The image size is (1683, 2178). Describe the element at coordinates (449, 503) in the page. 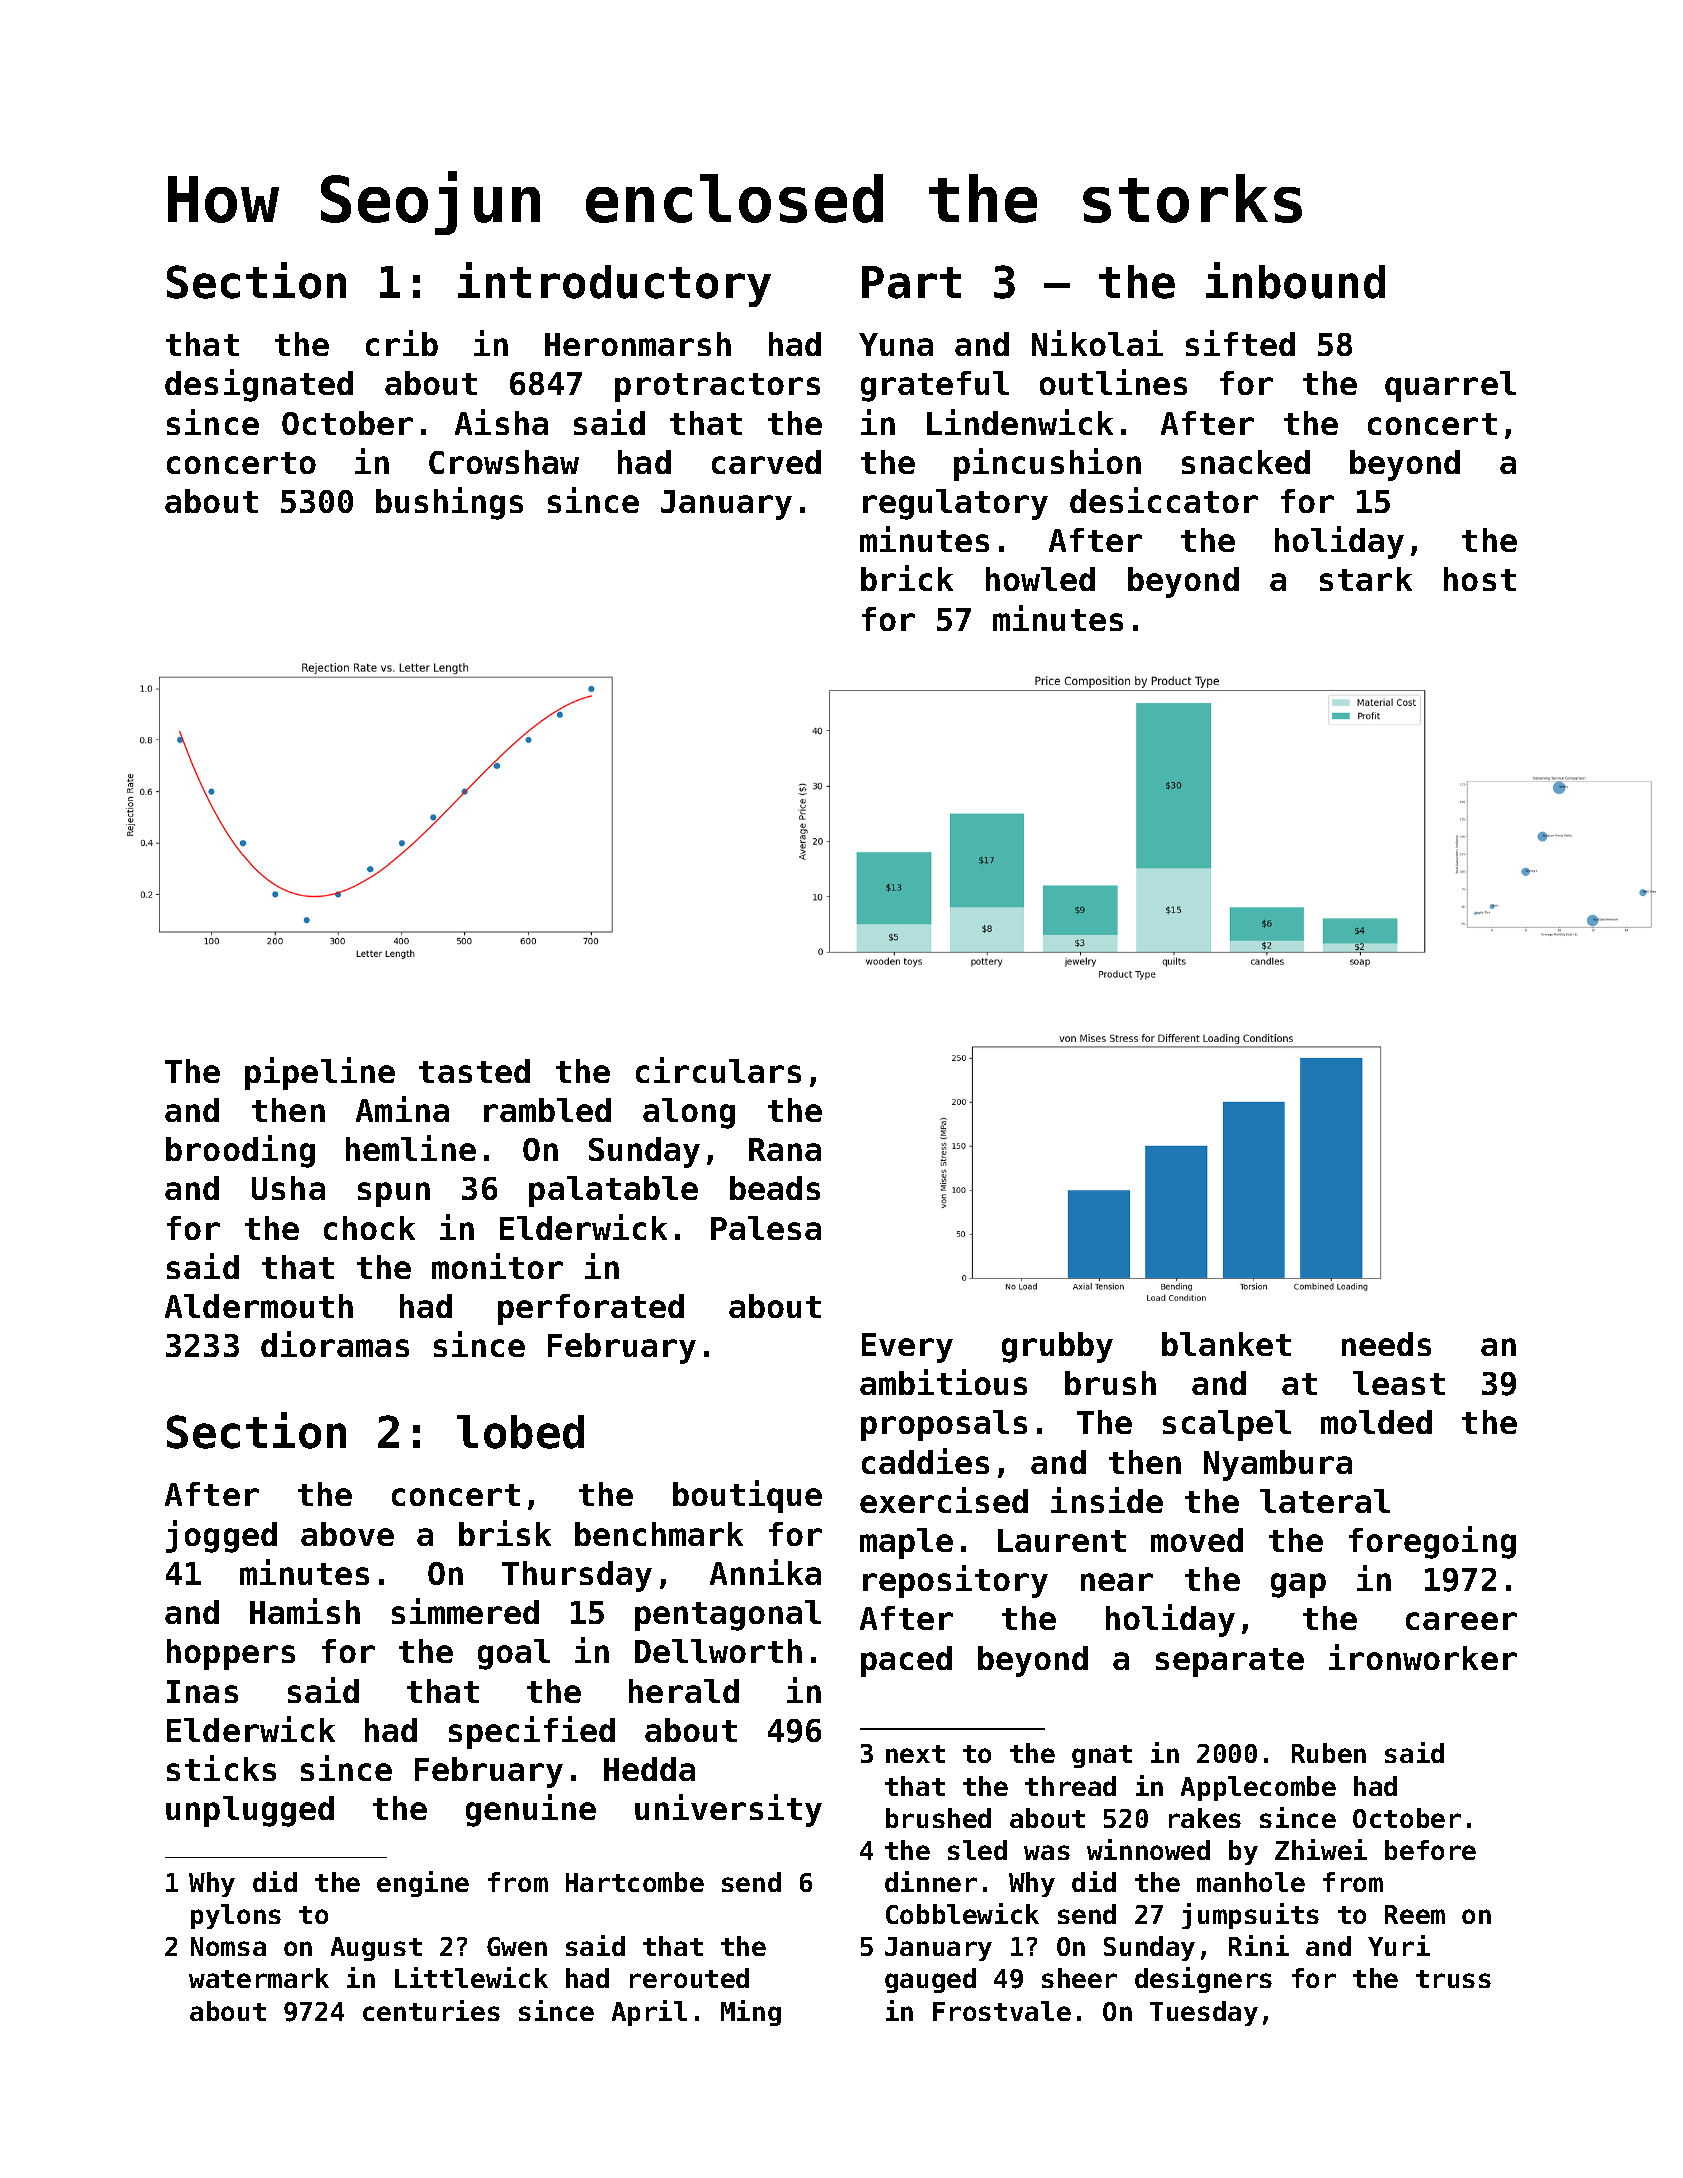

I see `bushings` at that location.
